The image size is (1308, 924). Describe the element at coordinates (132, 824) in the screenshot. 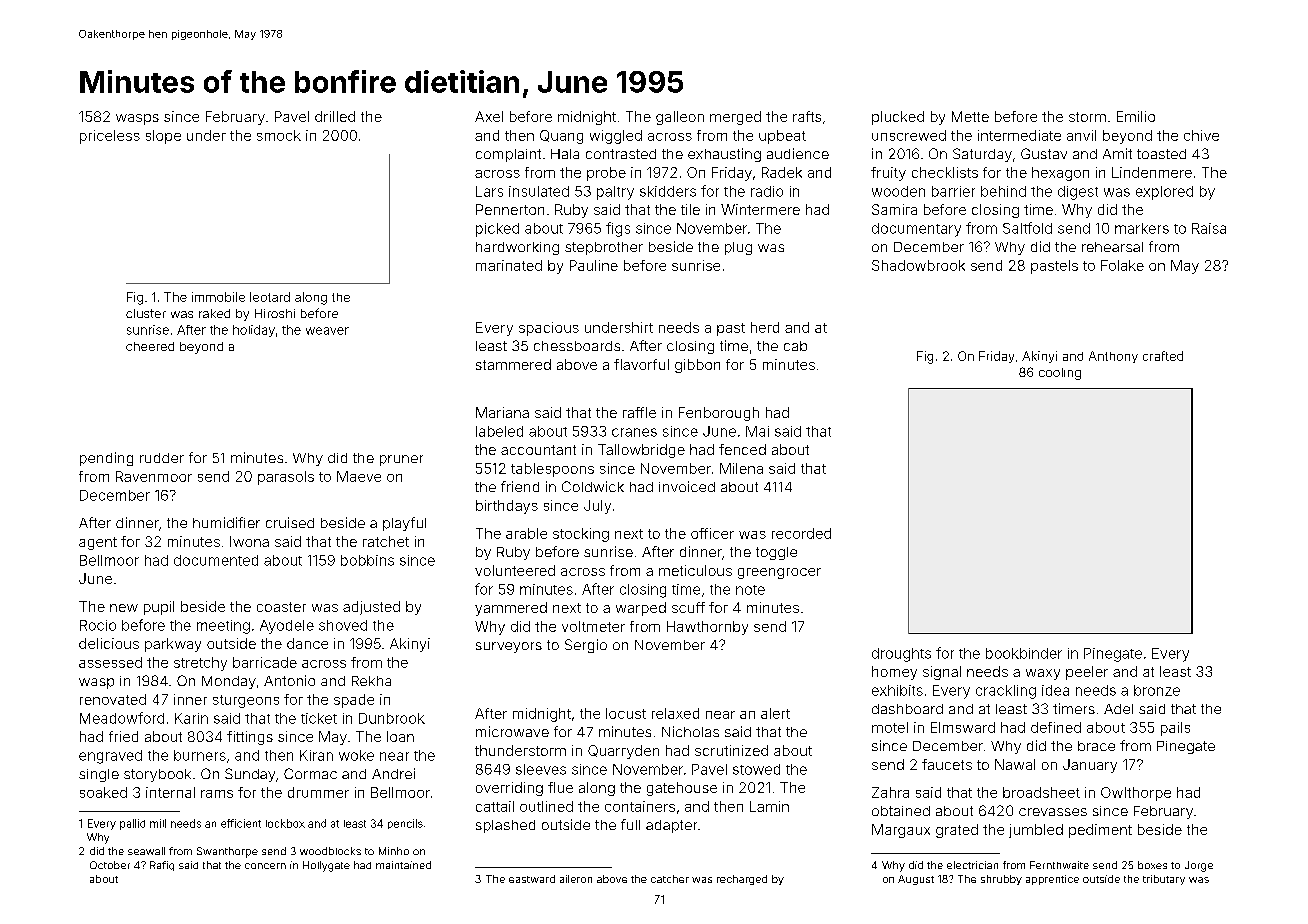

I see `pallid` at that location.
